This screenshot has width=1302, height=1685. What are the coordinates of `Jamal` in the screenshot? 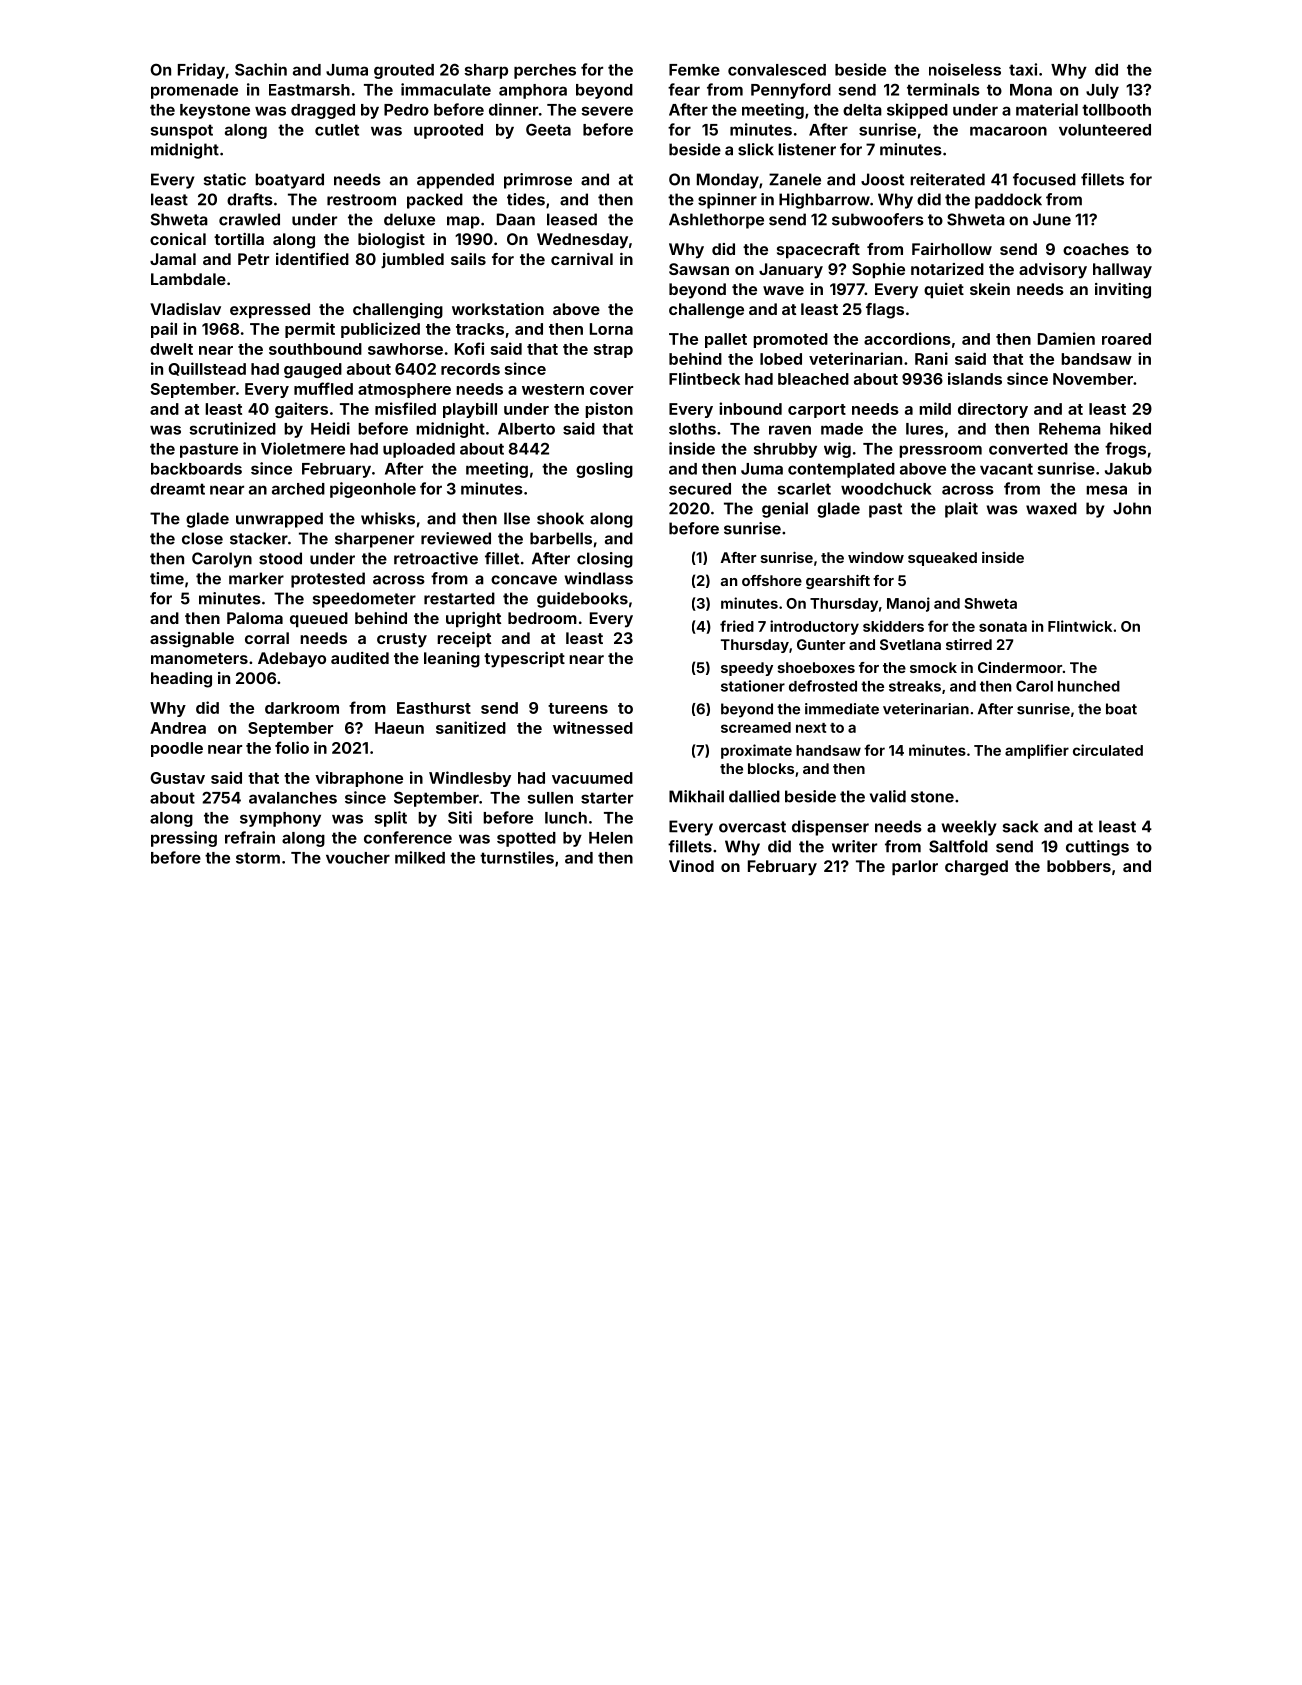 It's located at (173, 259).
